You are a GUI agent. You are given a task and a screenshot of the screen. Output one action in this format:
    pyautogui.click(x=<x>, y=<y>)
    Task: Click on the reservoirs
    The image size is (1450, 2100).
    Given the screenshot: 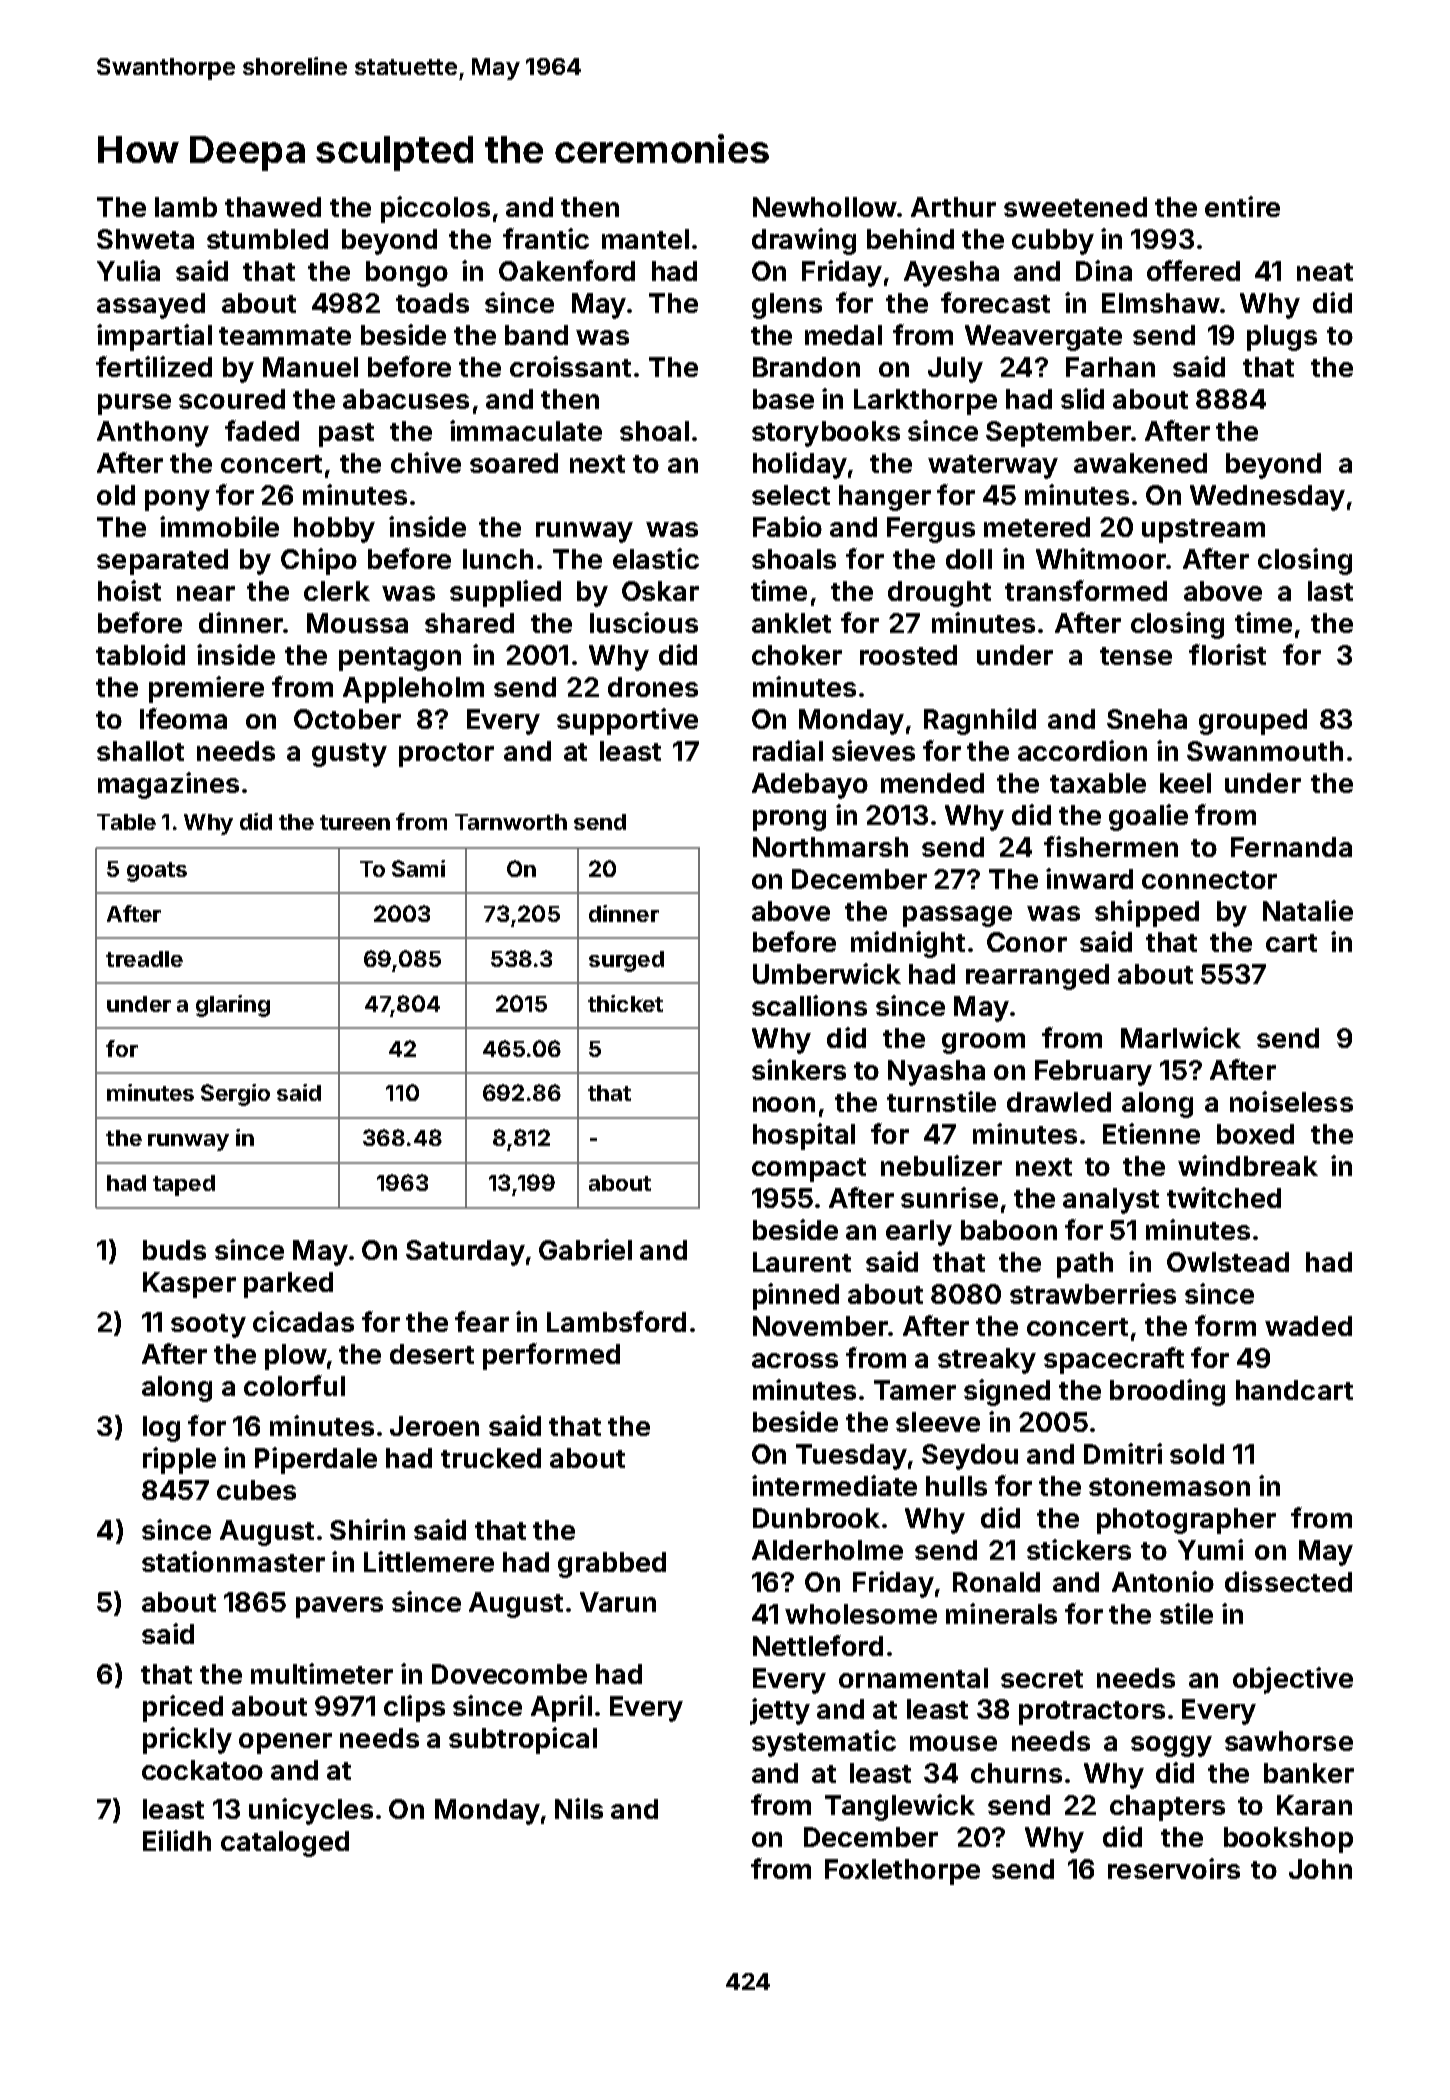 What is the action you would take?
    pyautogui.click(x=1174, y=1868)
